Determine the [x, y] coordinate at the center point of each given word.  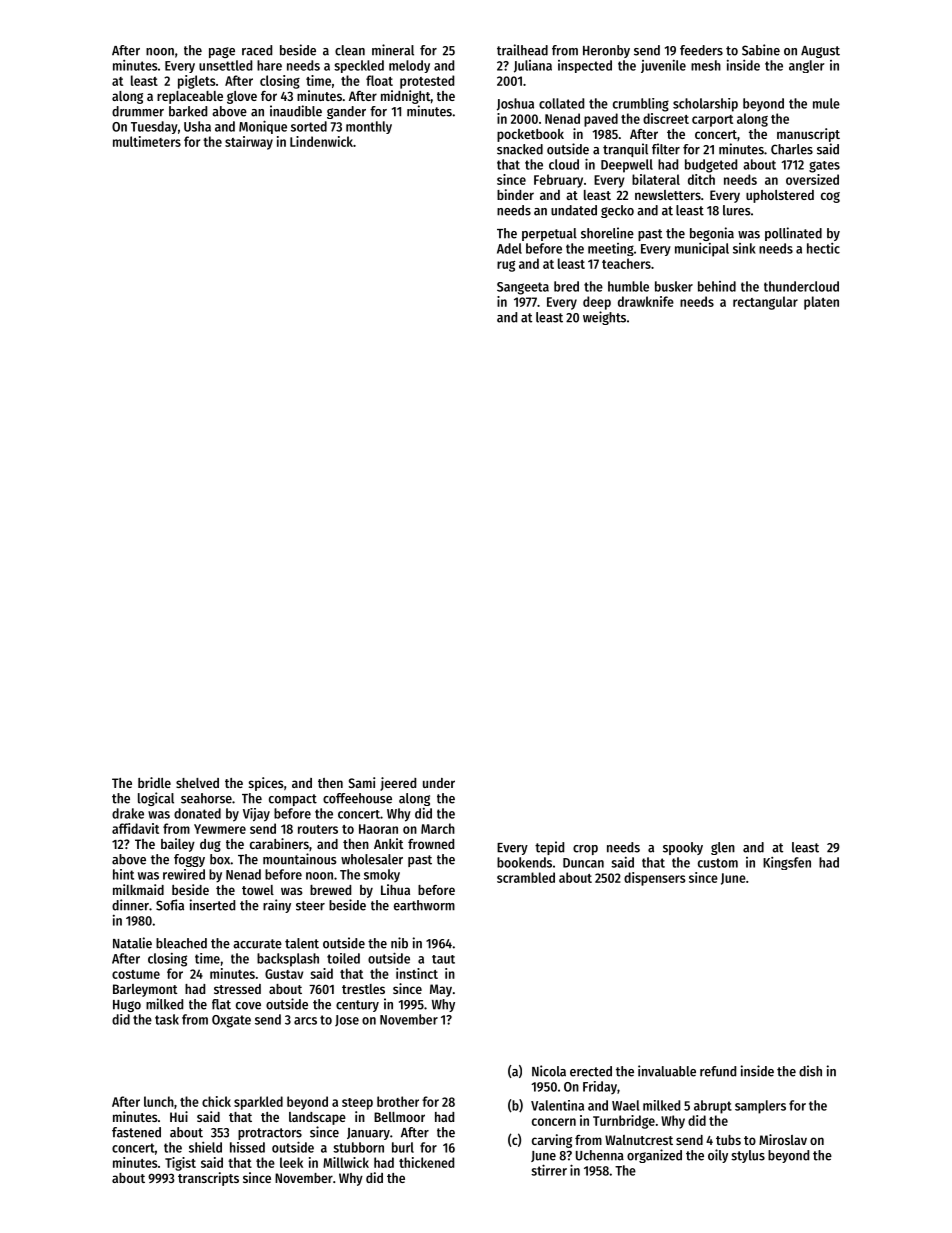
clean [350, 50]
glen [723, 848]
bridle [154, 782]
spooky [683, 848]
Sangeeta [523, 288]
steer [310, 906]
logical [156, 799]
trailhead [522, 50]
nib [399, 943]
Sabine [761, 50]
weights [604, 318]
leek [291, 1162]
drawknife [646, 301]
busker [674, 286]
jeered [398, 784]
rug [506, 266]
